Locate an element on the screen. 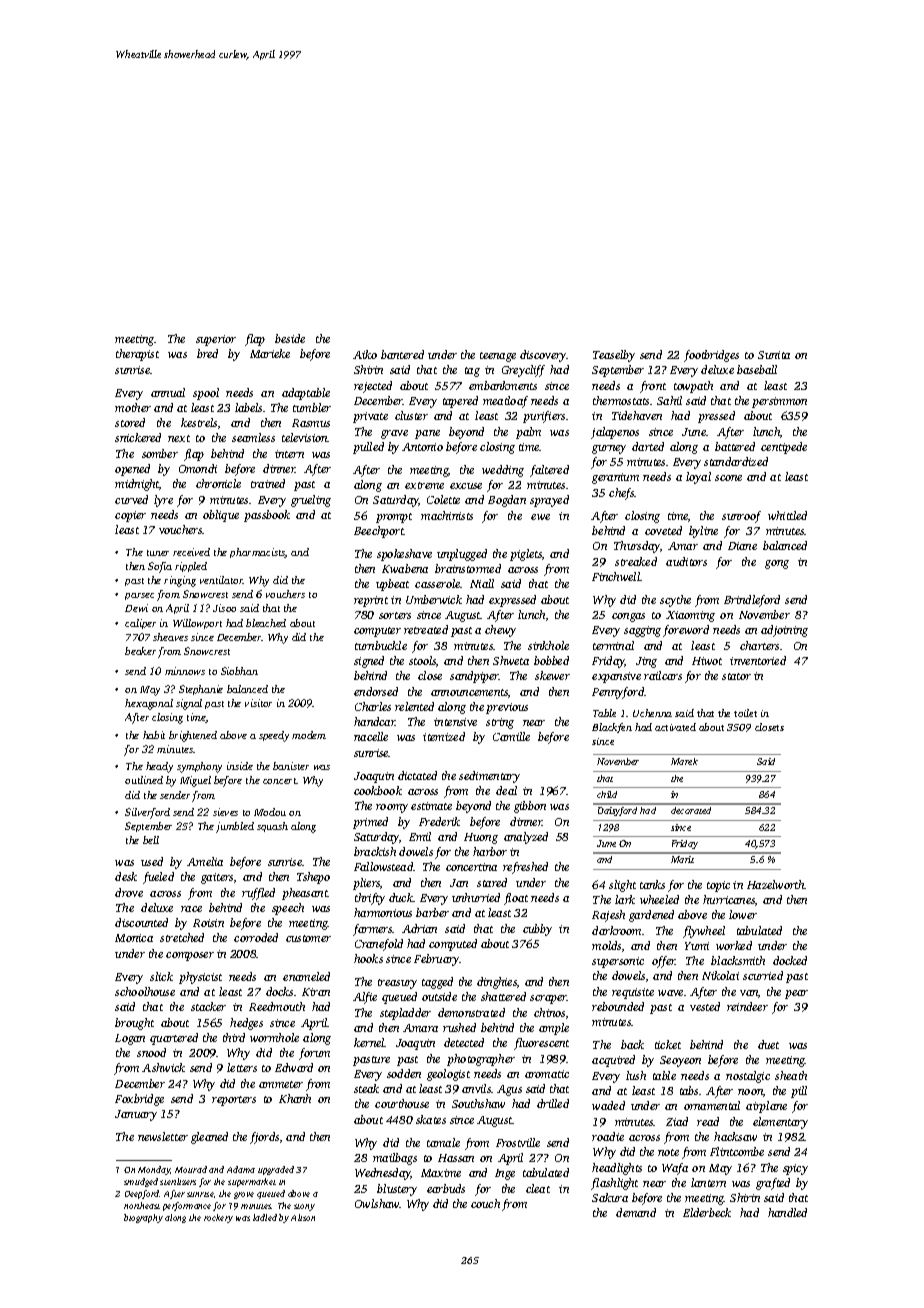  topic is located at coordinates (718, 886).
